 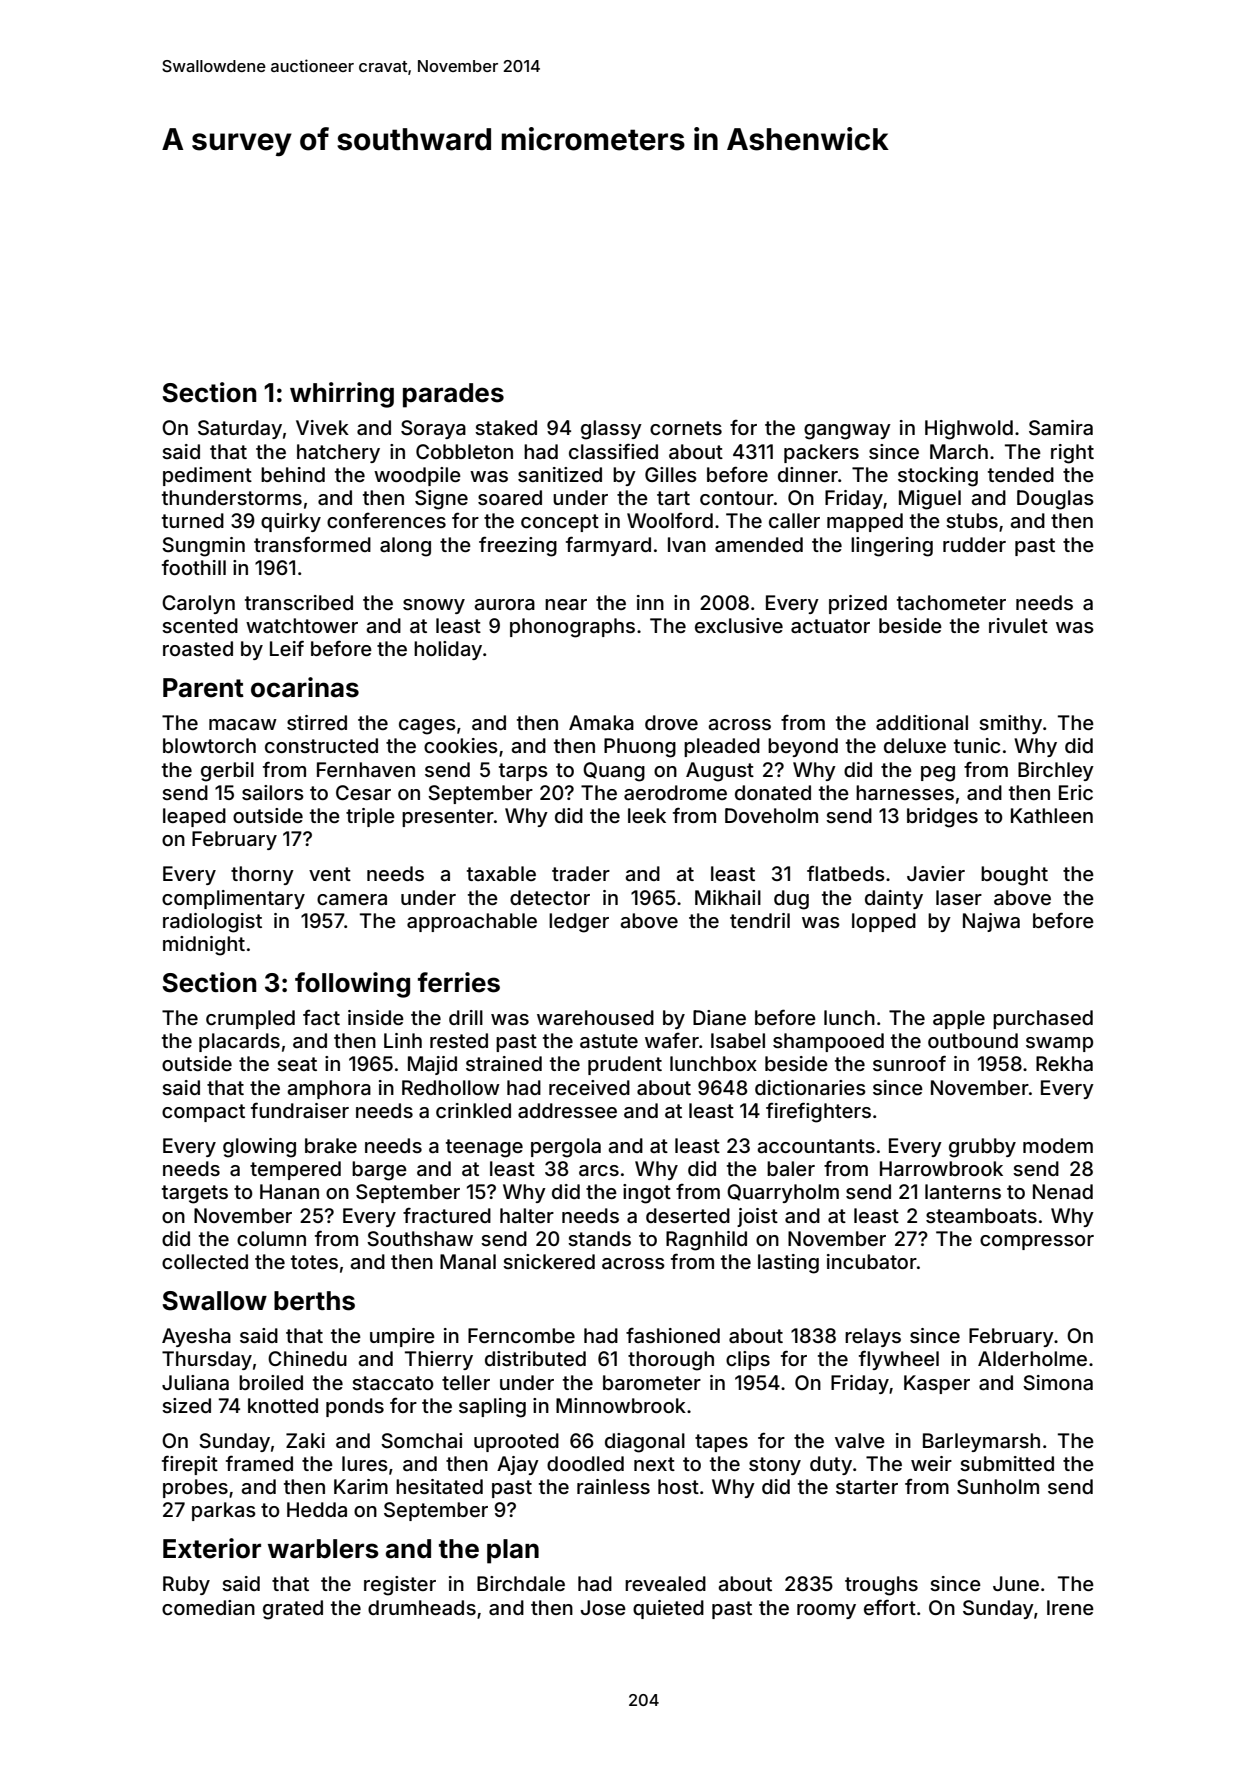 What do you see at coordinates (748, 1360) in the screenshot?
I see `clips` at bounding box center [748, 1360].
